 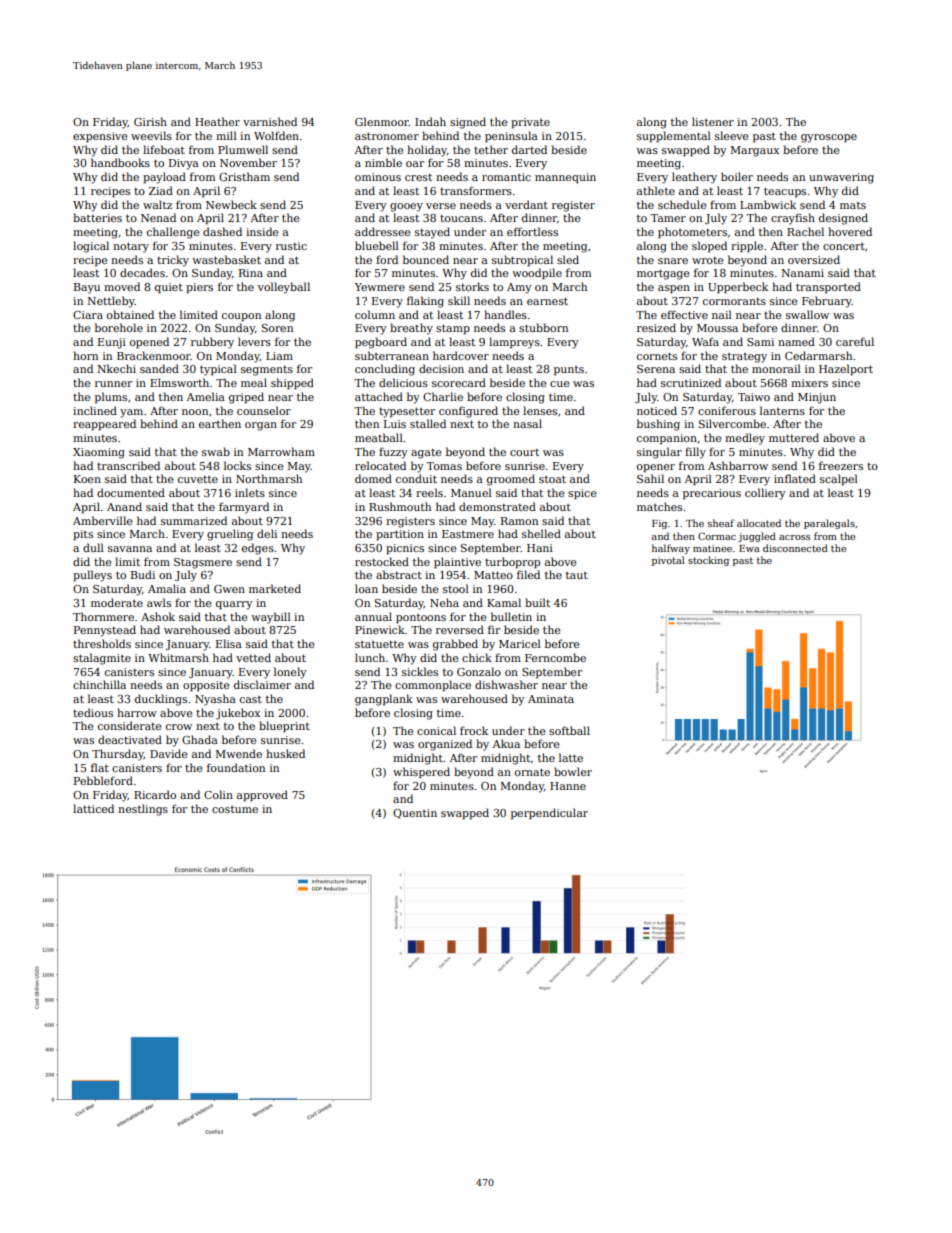 I want to click on private, so click(x=530, y=123).
